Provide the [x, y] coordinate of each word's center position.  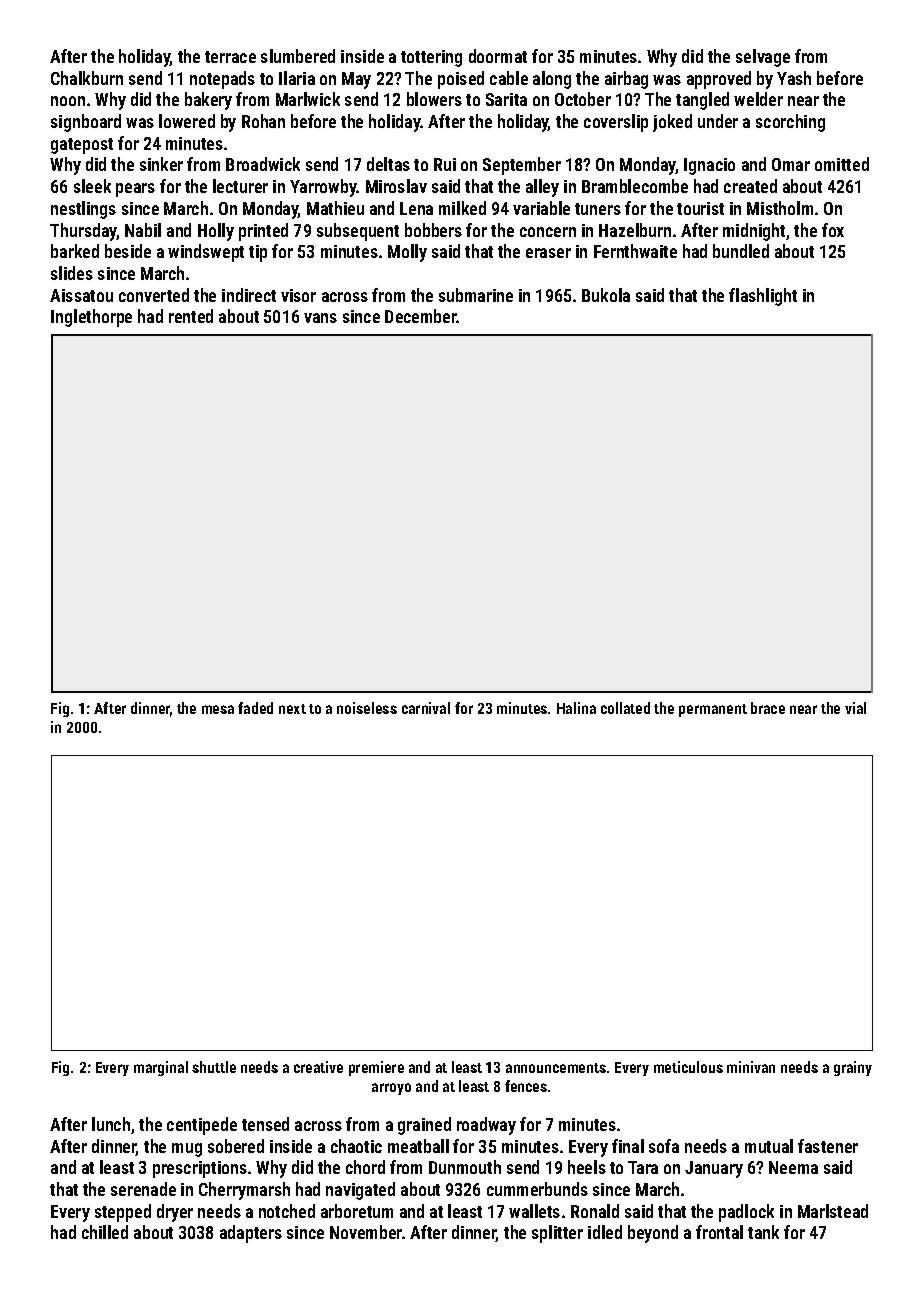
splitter [557, 1234]
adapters [251, 1234]
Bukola [606, 295]
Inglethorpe [91, 318]
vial [855, 708]
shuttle [214, 1067]
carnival [426, 708]
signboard [86, 123]
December [421, 316]
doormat [498, 56]
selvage [763, 58]
